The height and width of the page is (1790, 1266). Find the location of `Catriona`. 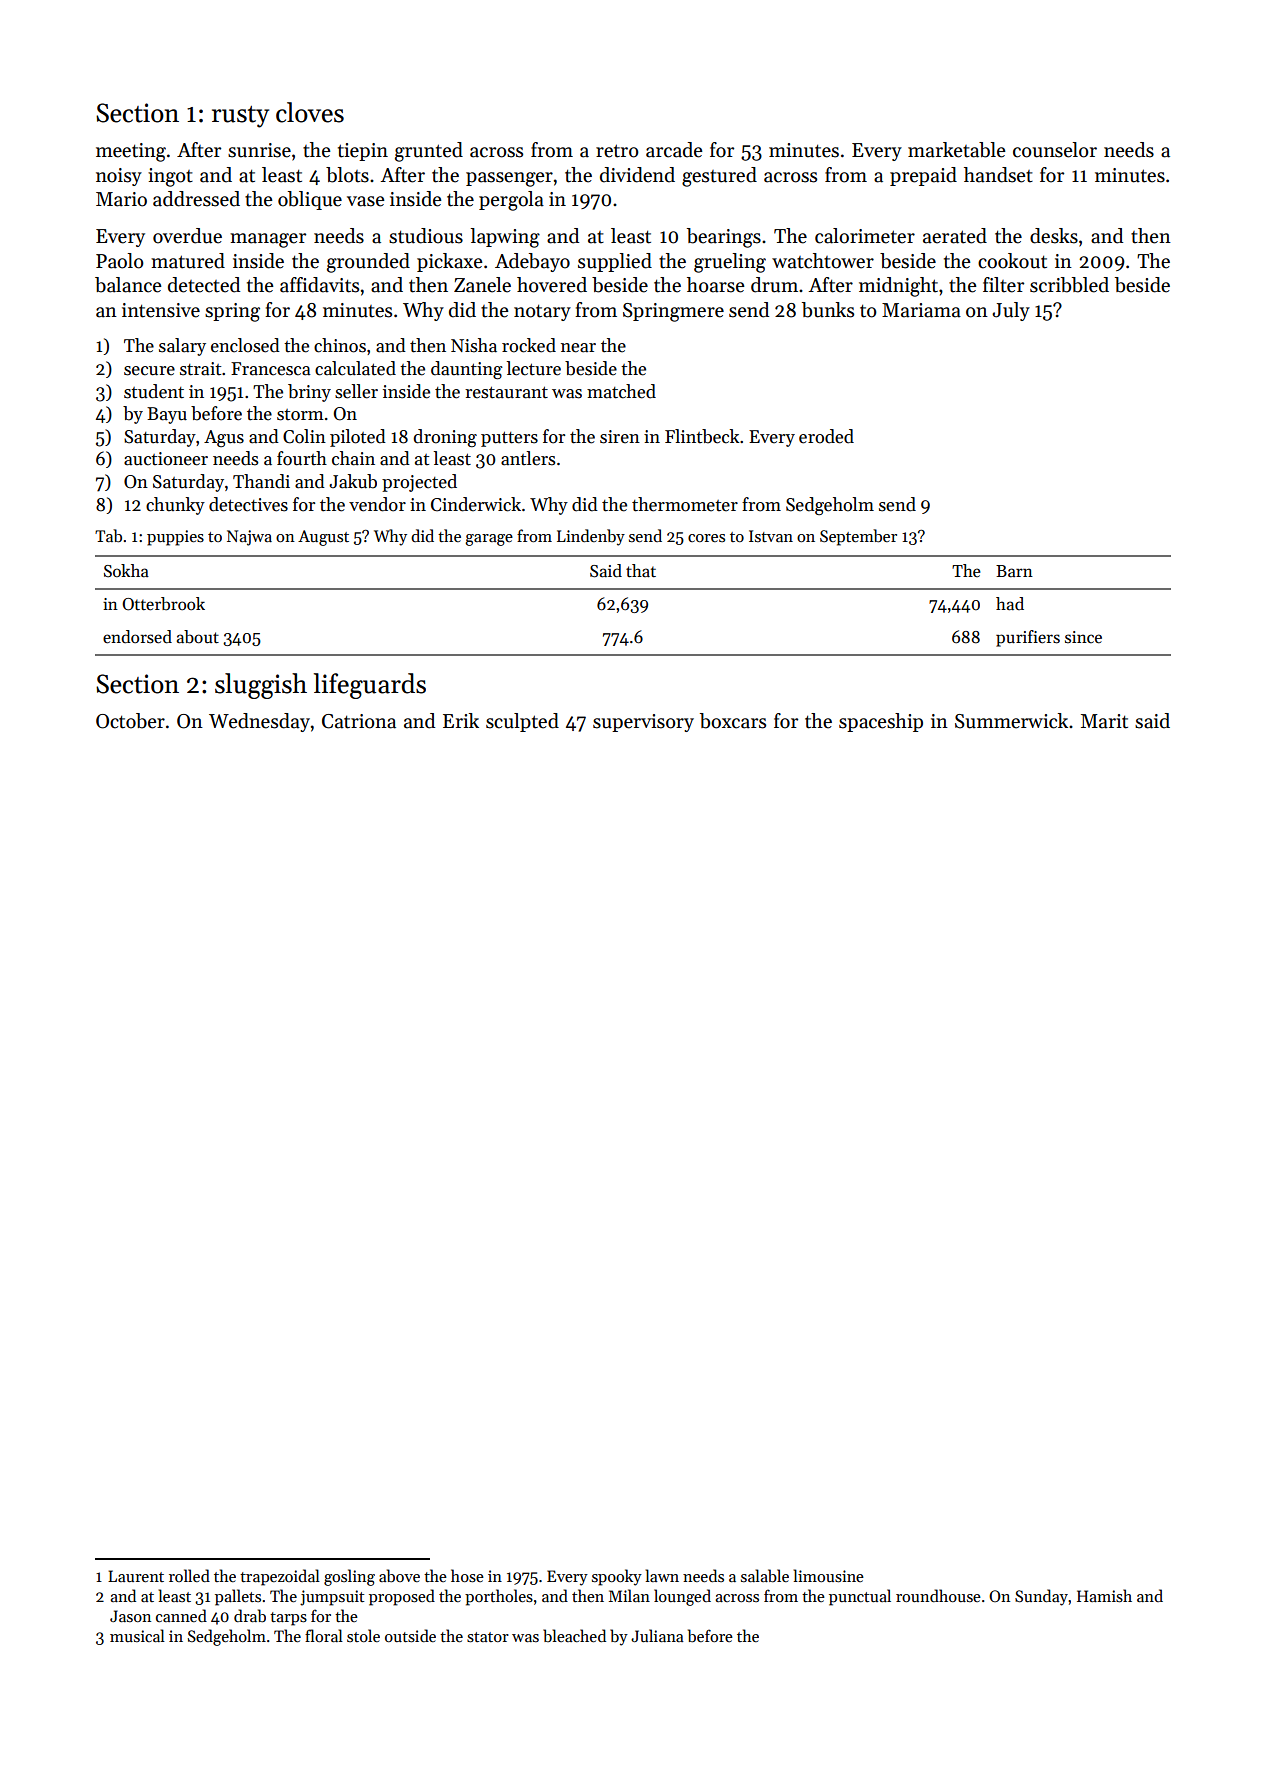

Catriona is located at coordinates (359, 721).
